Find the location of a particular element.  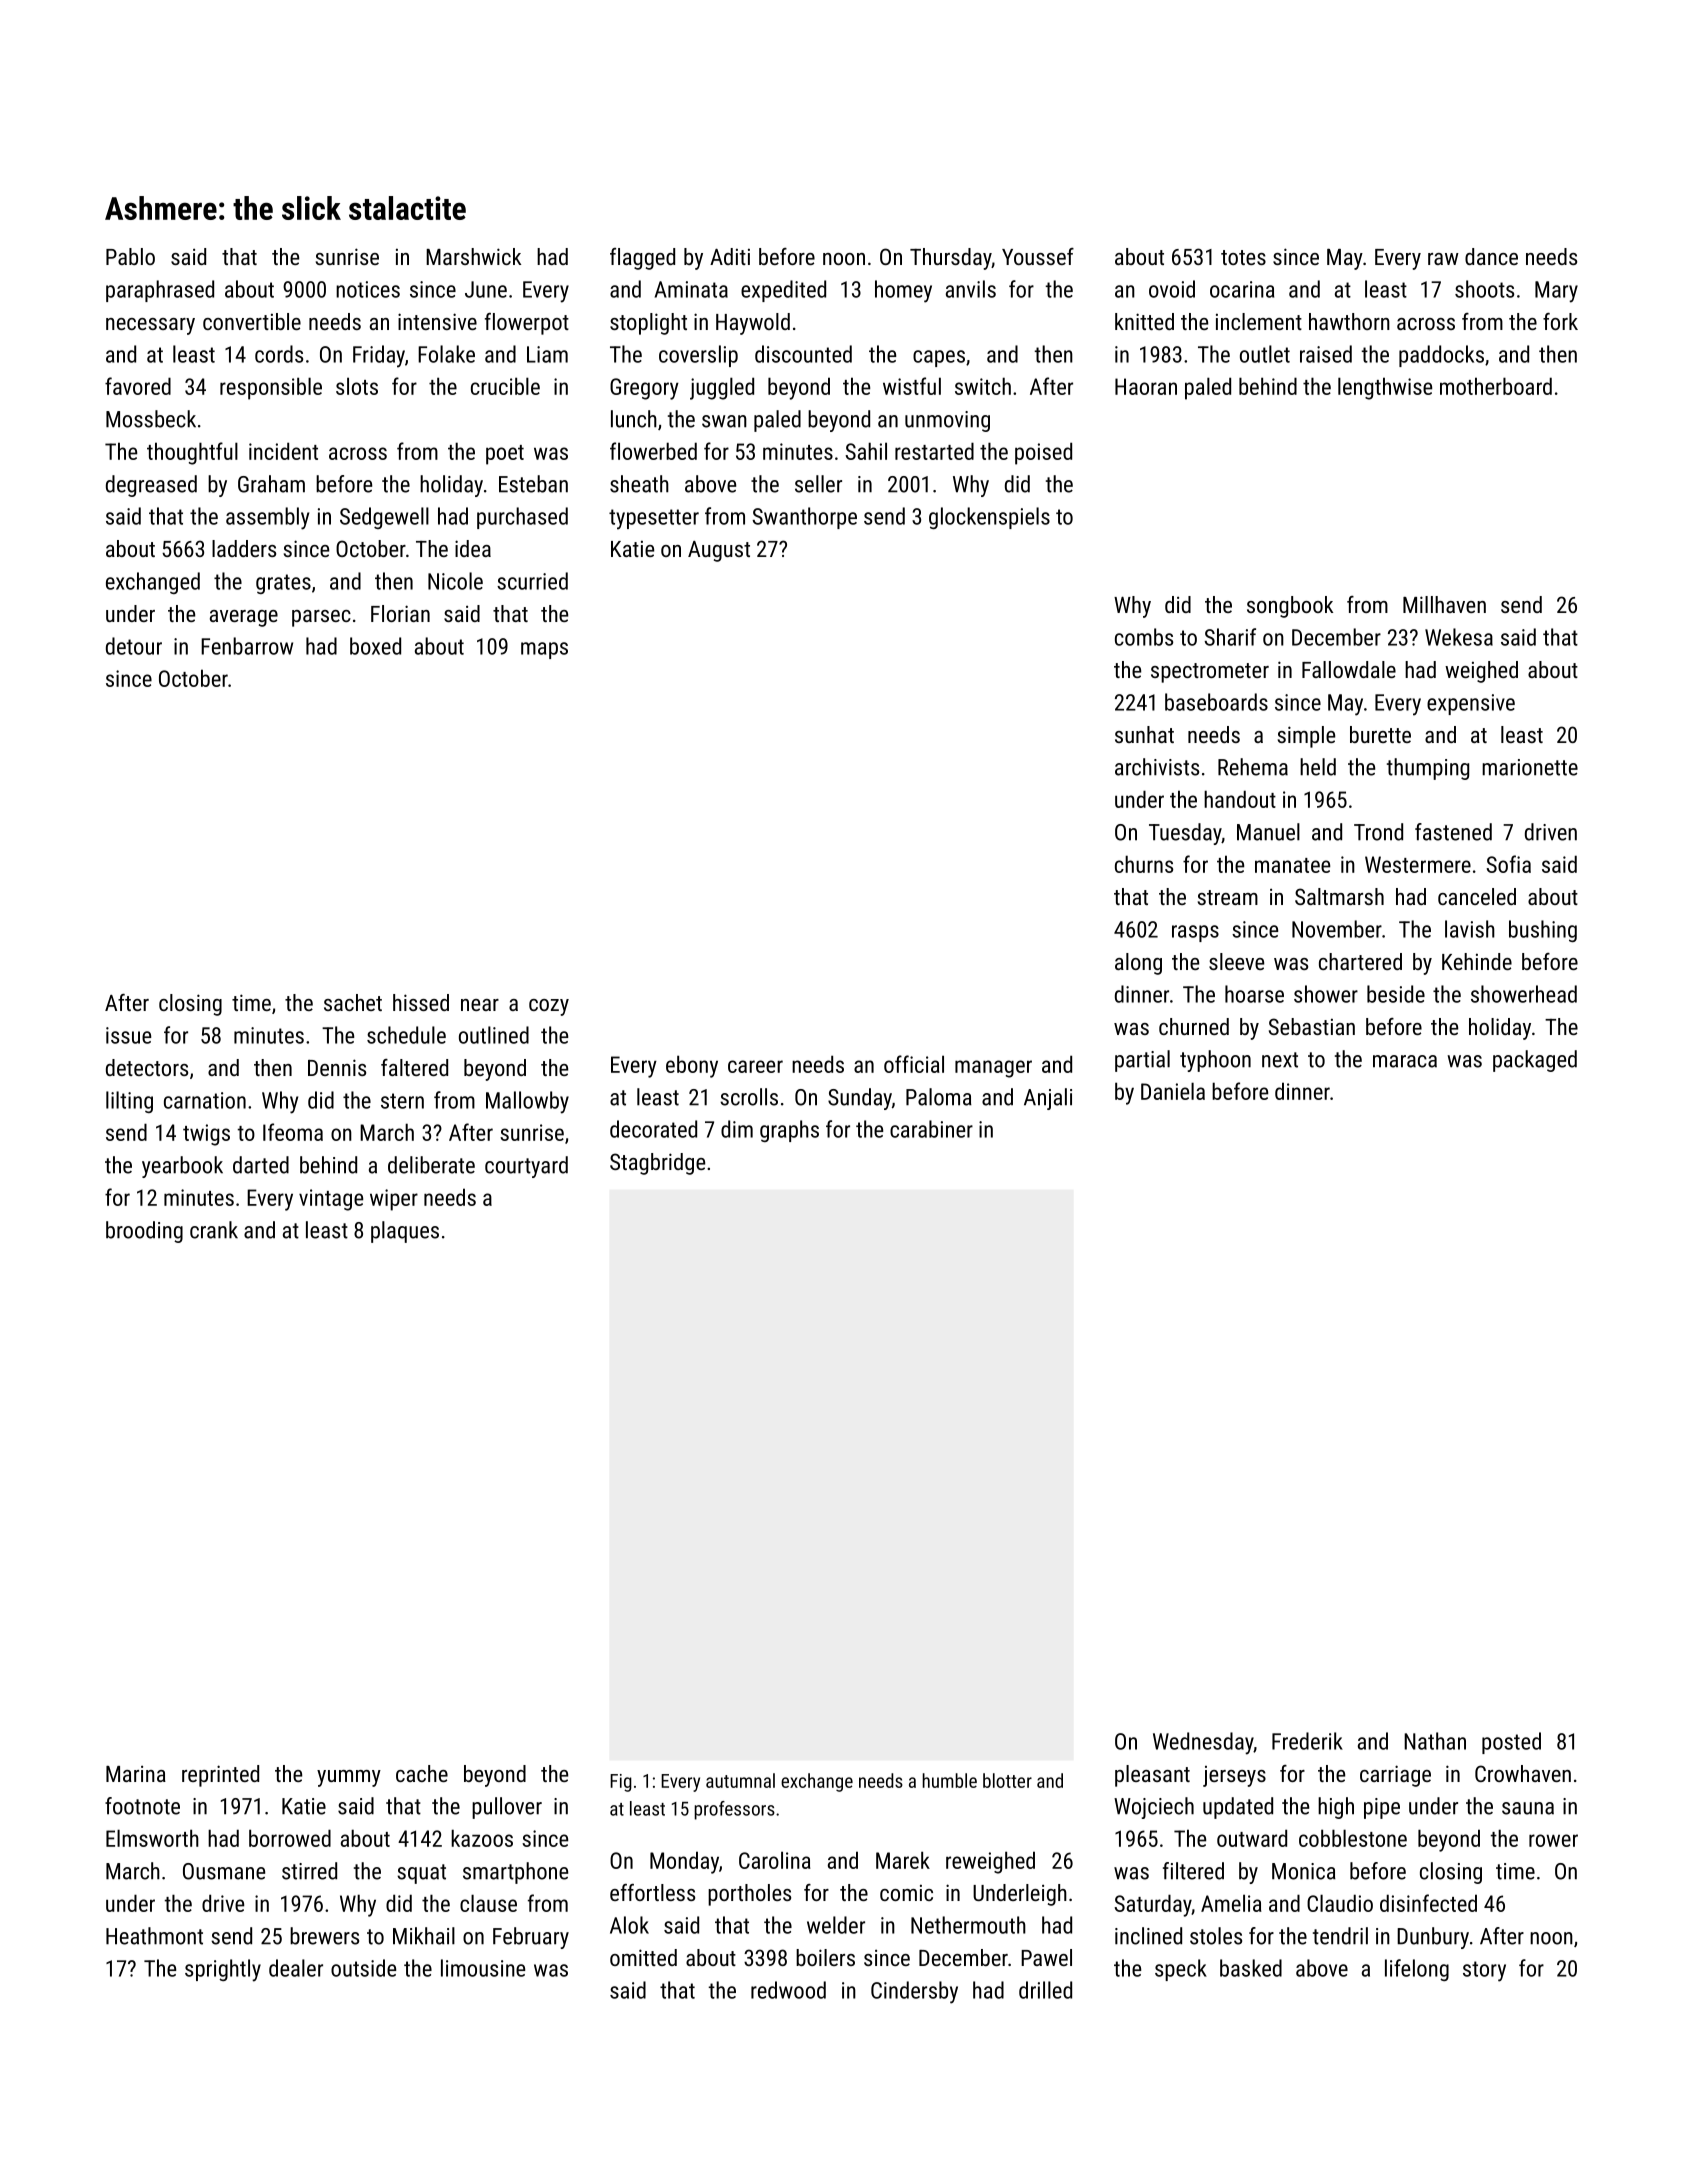

detour is located at coordinates (134, 646).
